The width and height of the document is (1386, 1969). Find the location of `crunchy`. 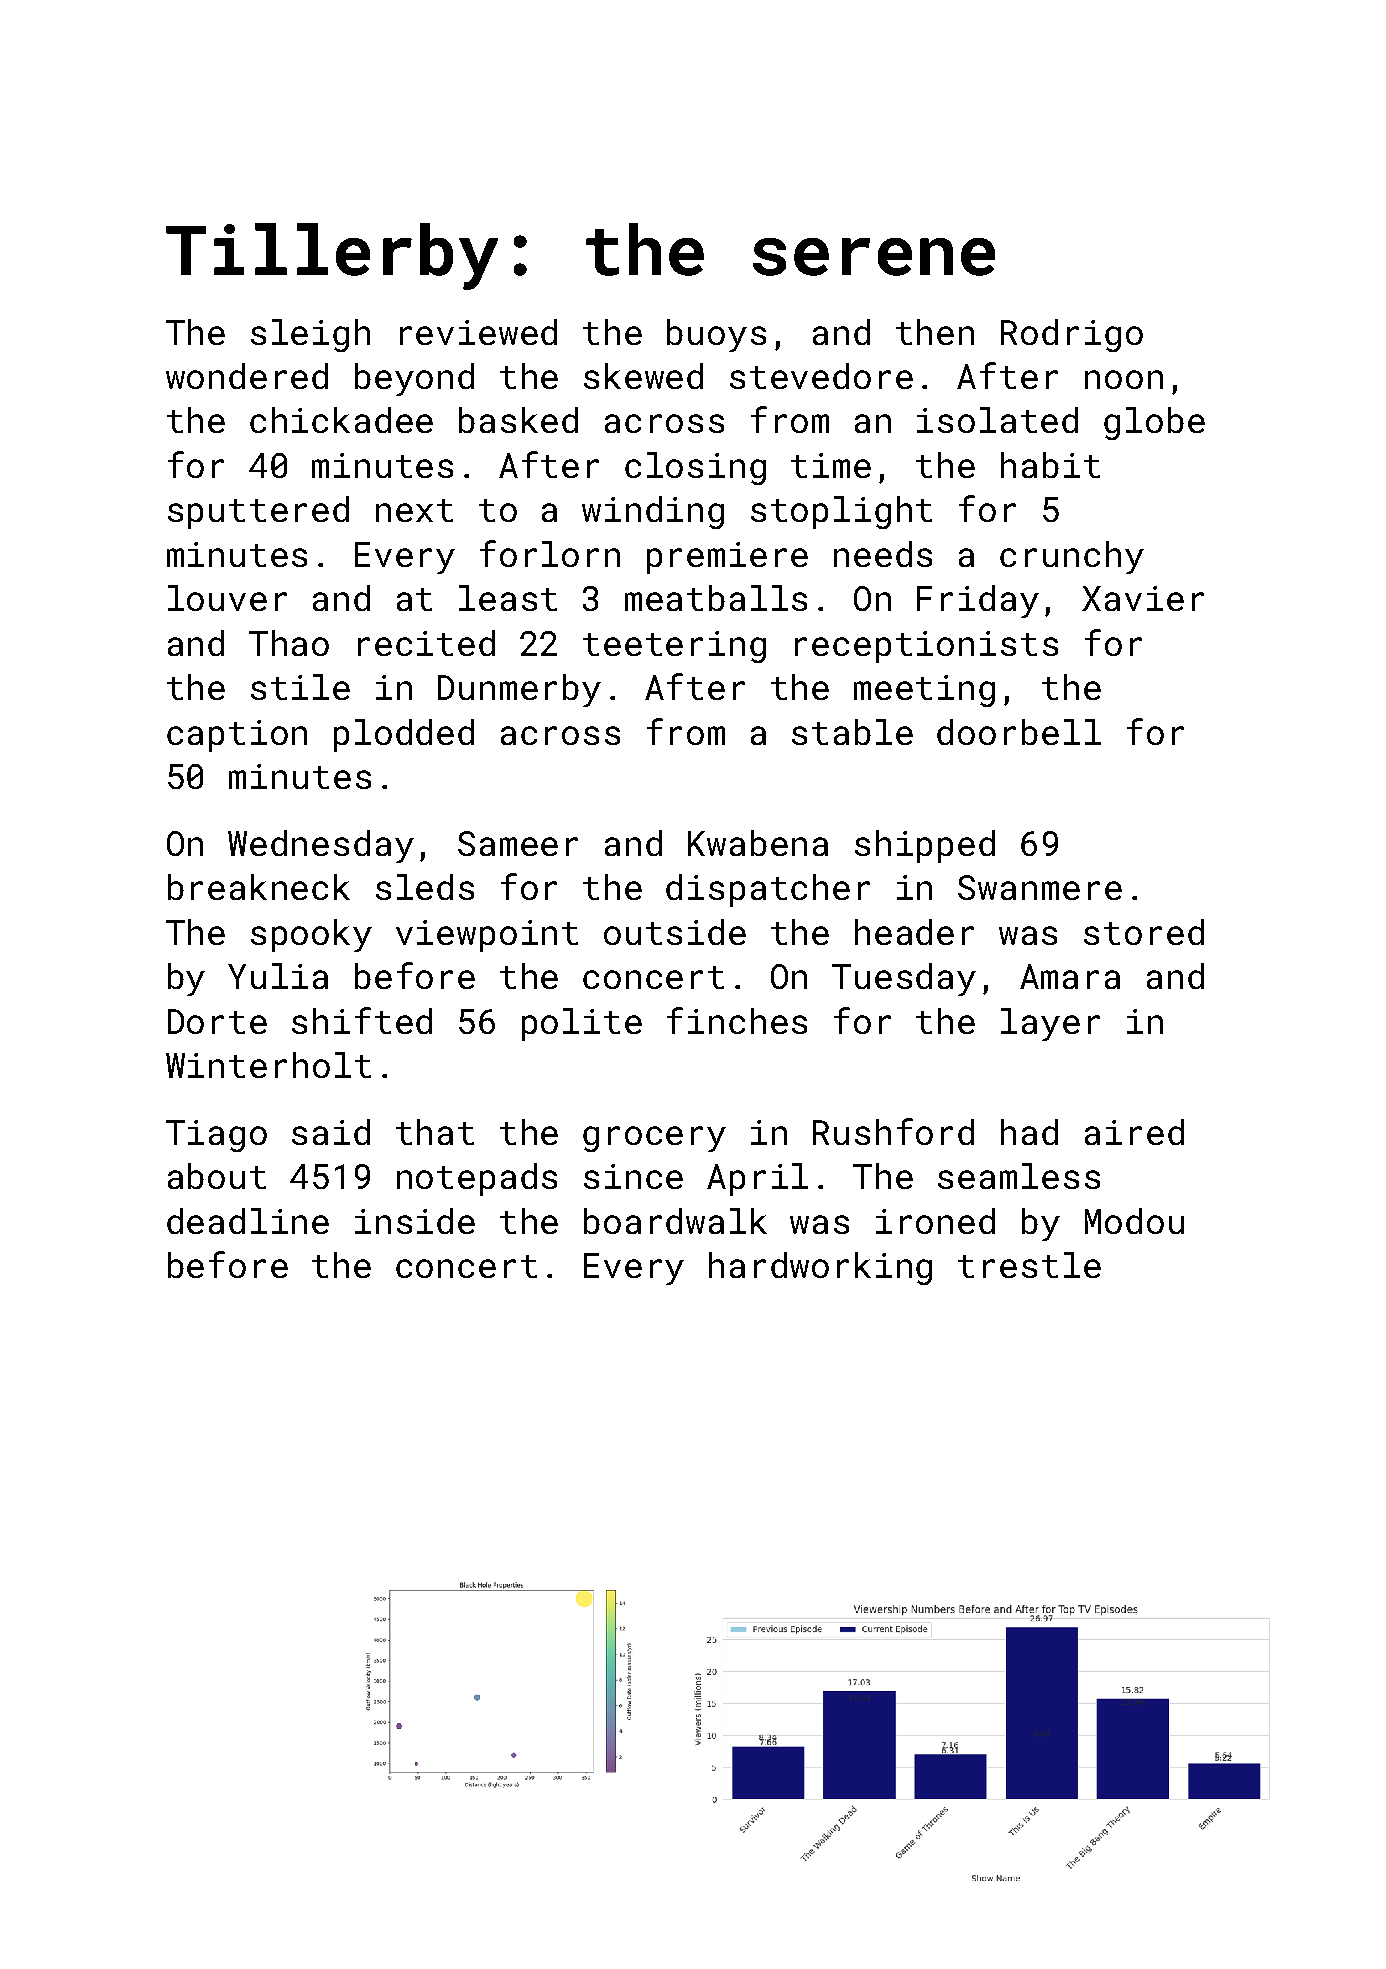

crunchy is located at coordinates (1072, 557).
